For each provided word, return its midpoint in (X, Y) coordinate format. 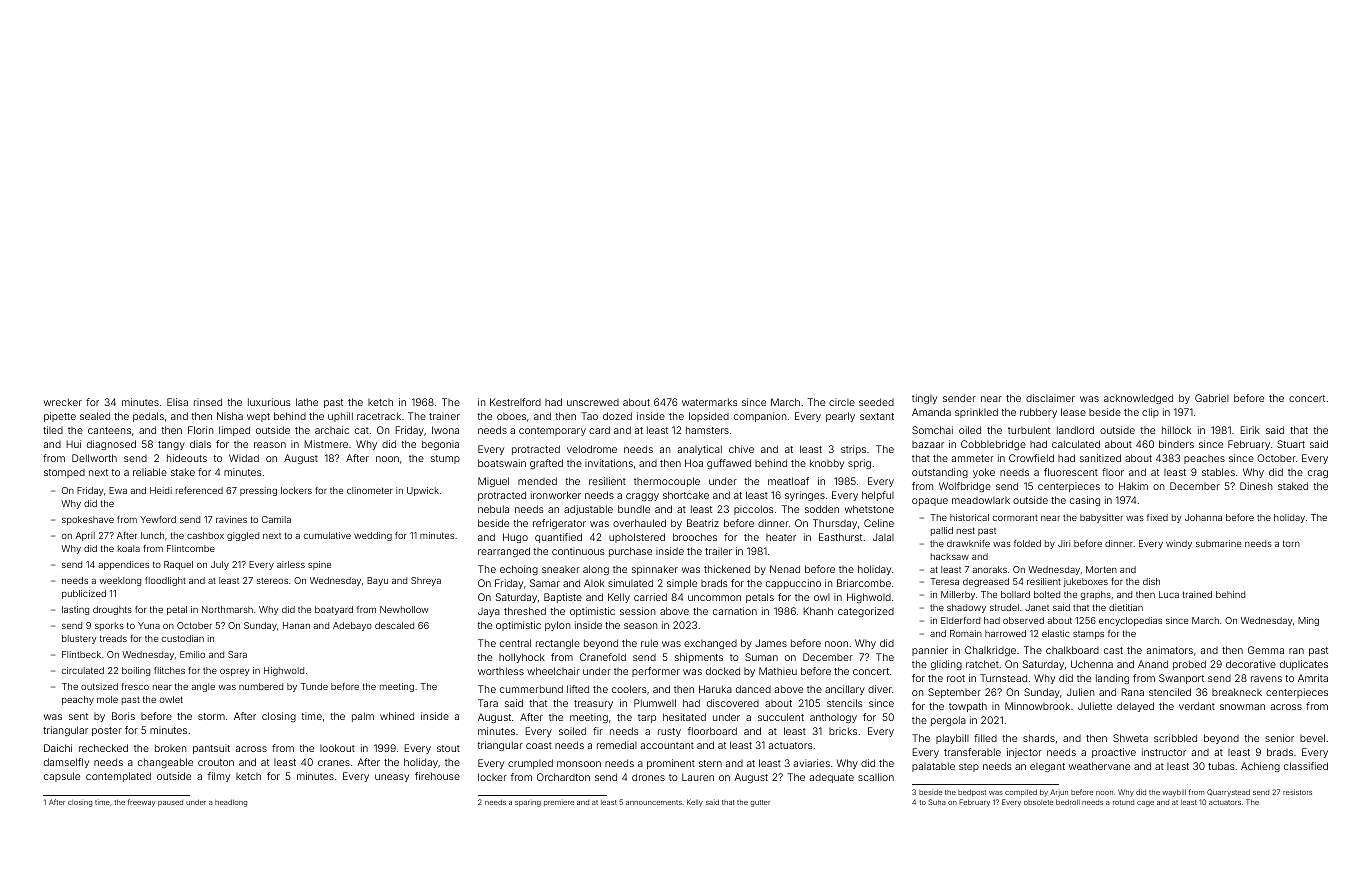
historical (969, 517)
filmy (218, 777)
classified (1306, 766)
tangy (171, 445)
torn (1291, 543)
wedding (373, 536)
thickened (727, 569)
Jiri (1064, 543)
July (220, 565)
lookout (337, 748)
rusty (669, 732)
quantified (558, 538)
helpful (878, 496)
